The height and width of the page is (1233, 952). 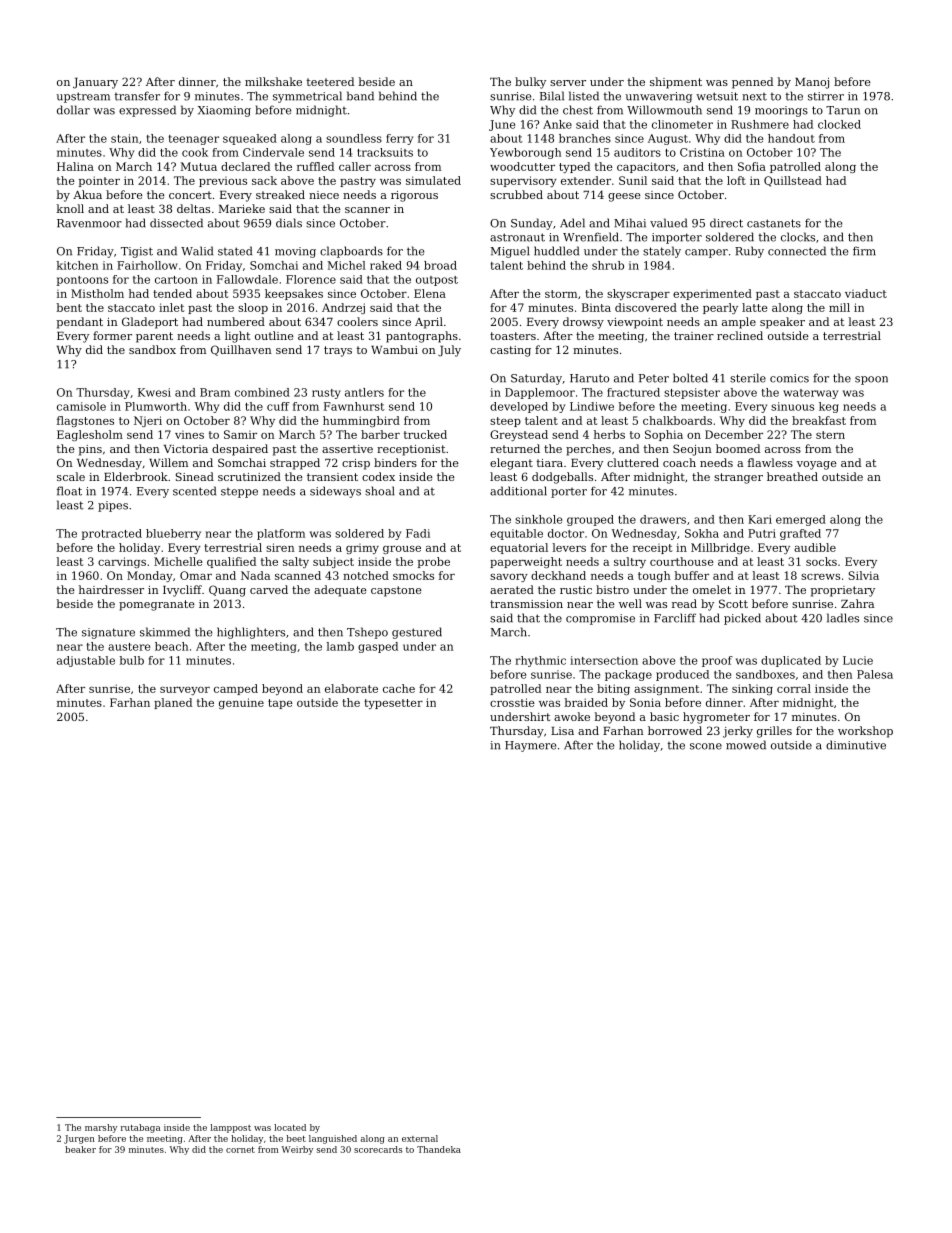 I want to click on dollar, so click(x=73, y=110).
